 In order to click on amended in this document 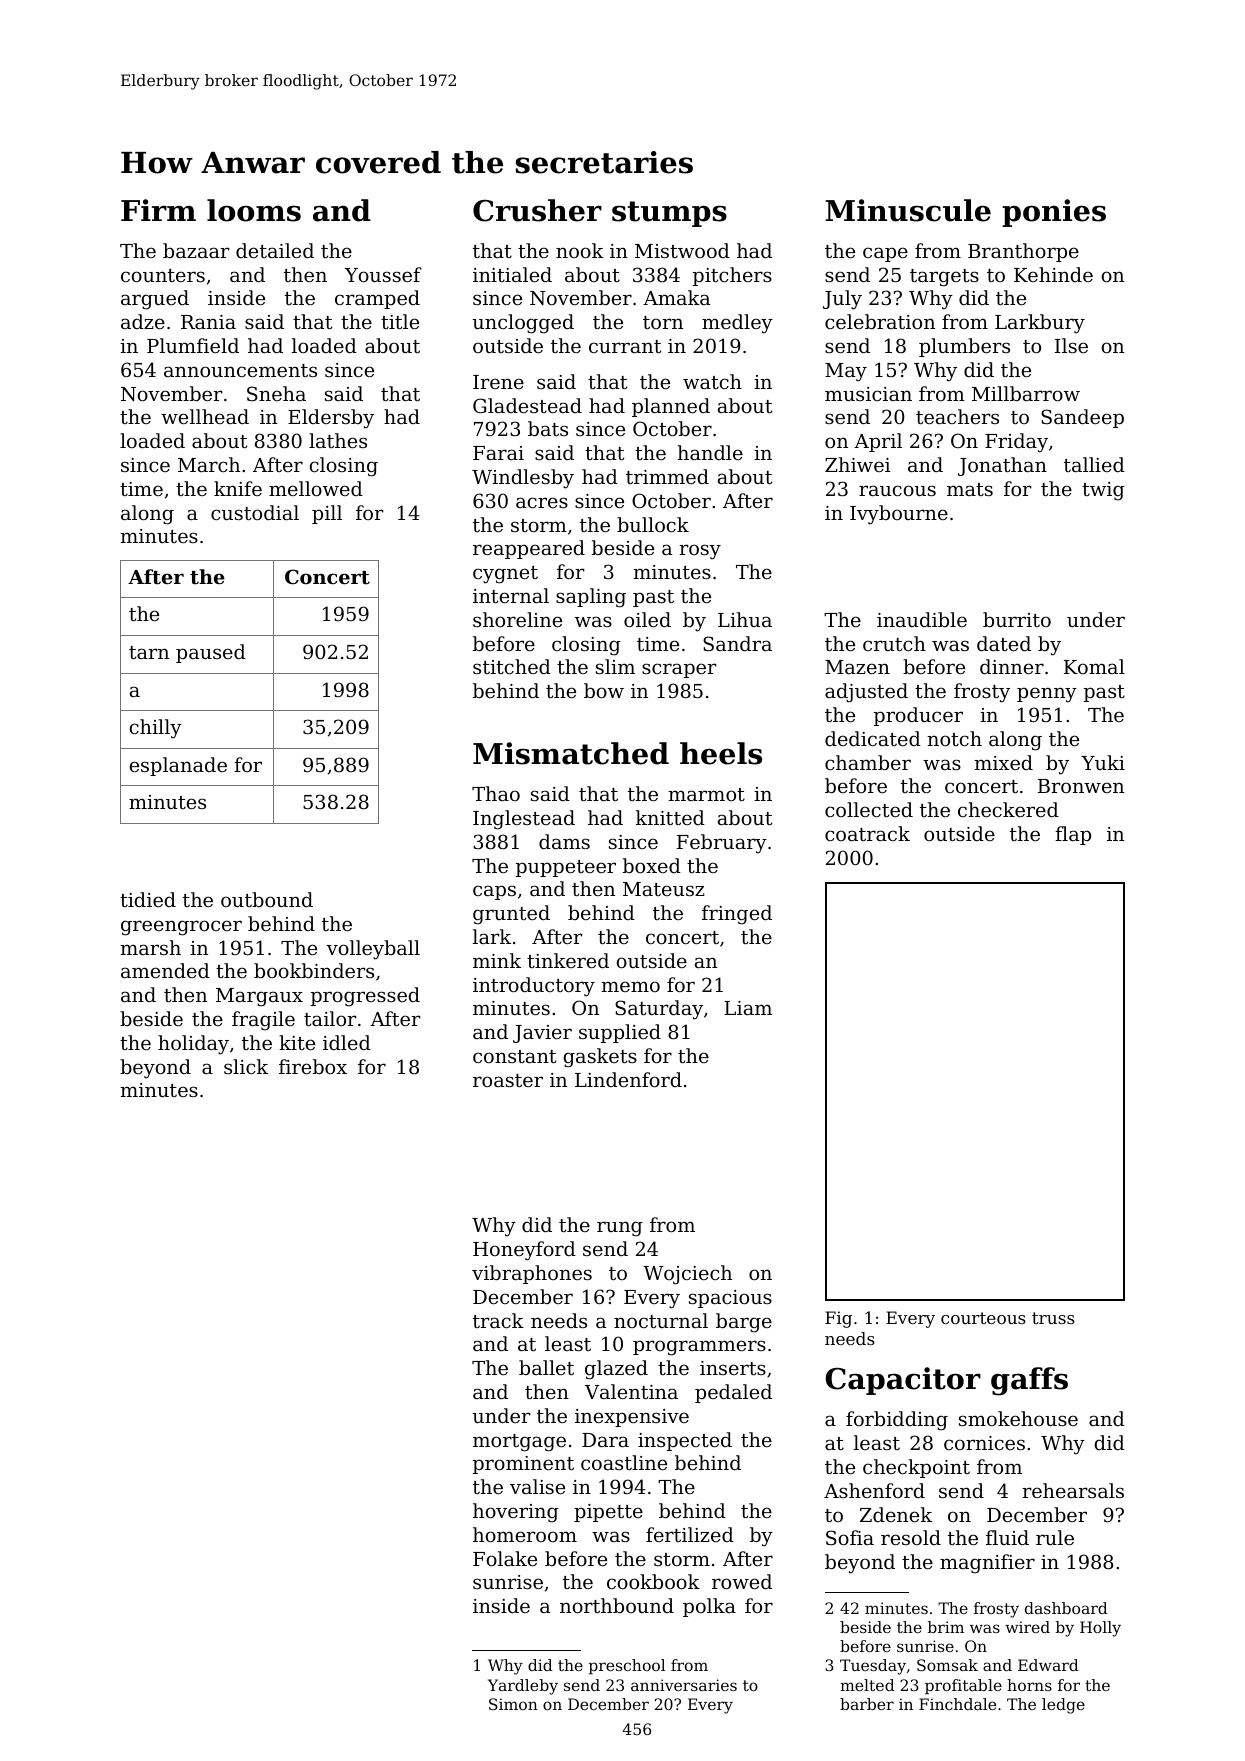, I will do `click(165, 970)`.
